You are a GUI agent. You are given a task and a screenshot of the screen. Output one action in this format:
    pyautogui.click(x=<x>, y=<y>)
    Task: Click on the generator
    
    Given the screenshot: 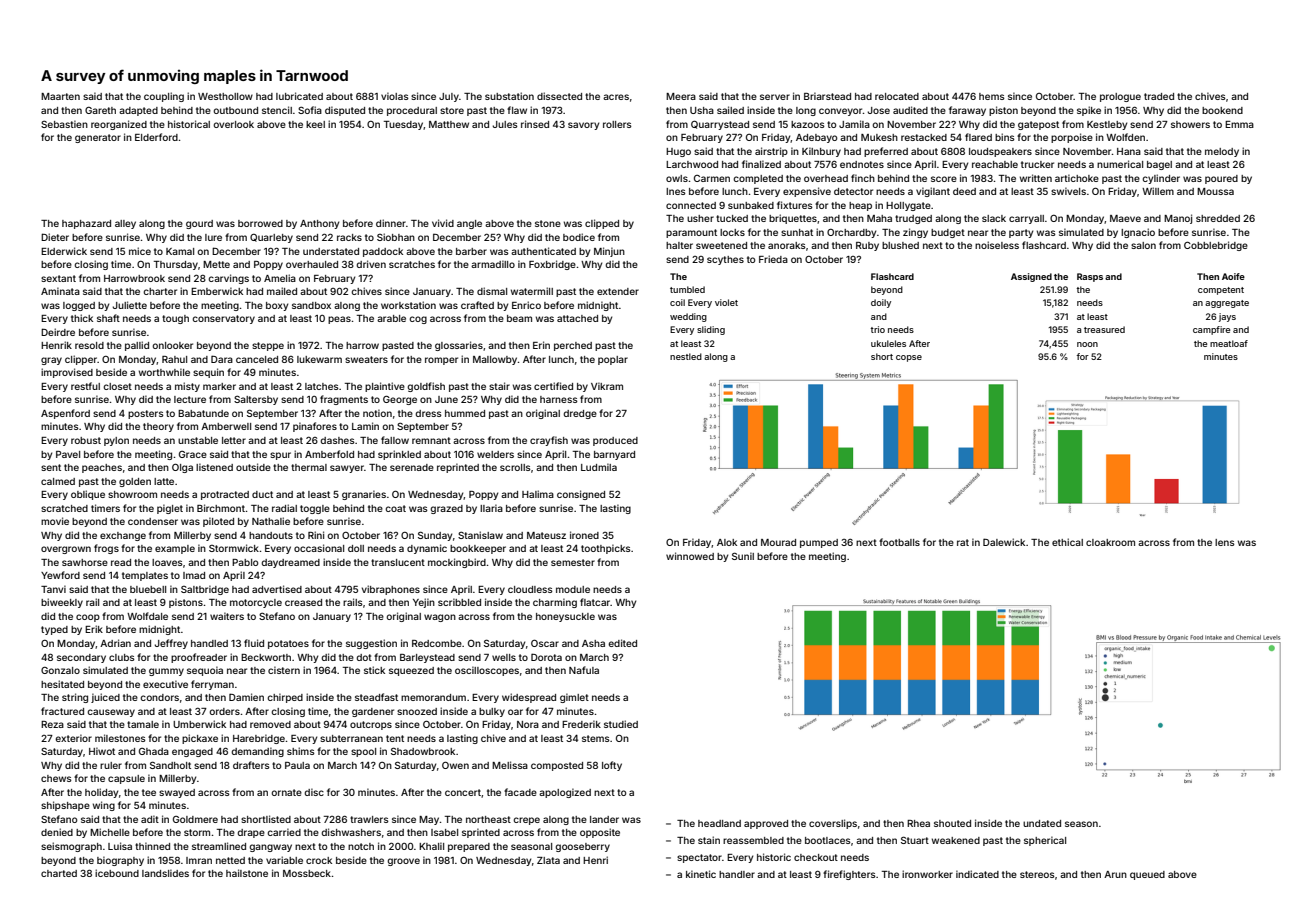 What is the action you would take?
    pyautogui.click(x=98, y=138)
